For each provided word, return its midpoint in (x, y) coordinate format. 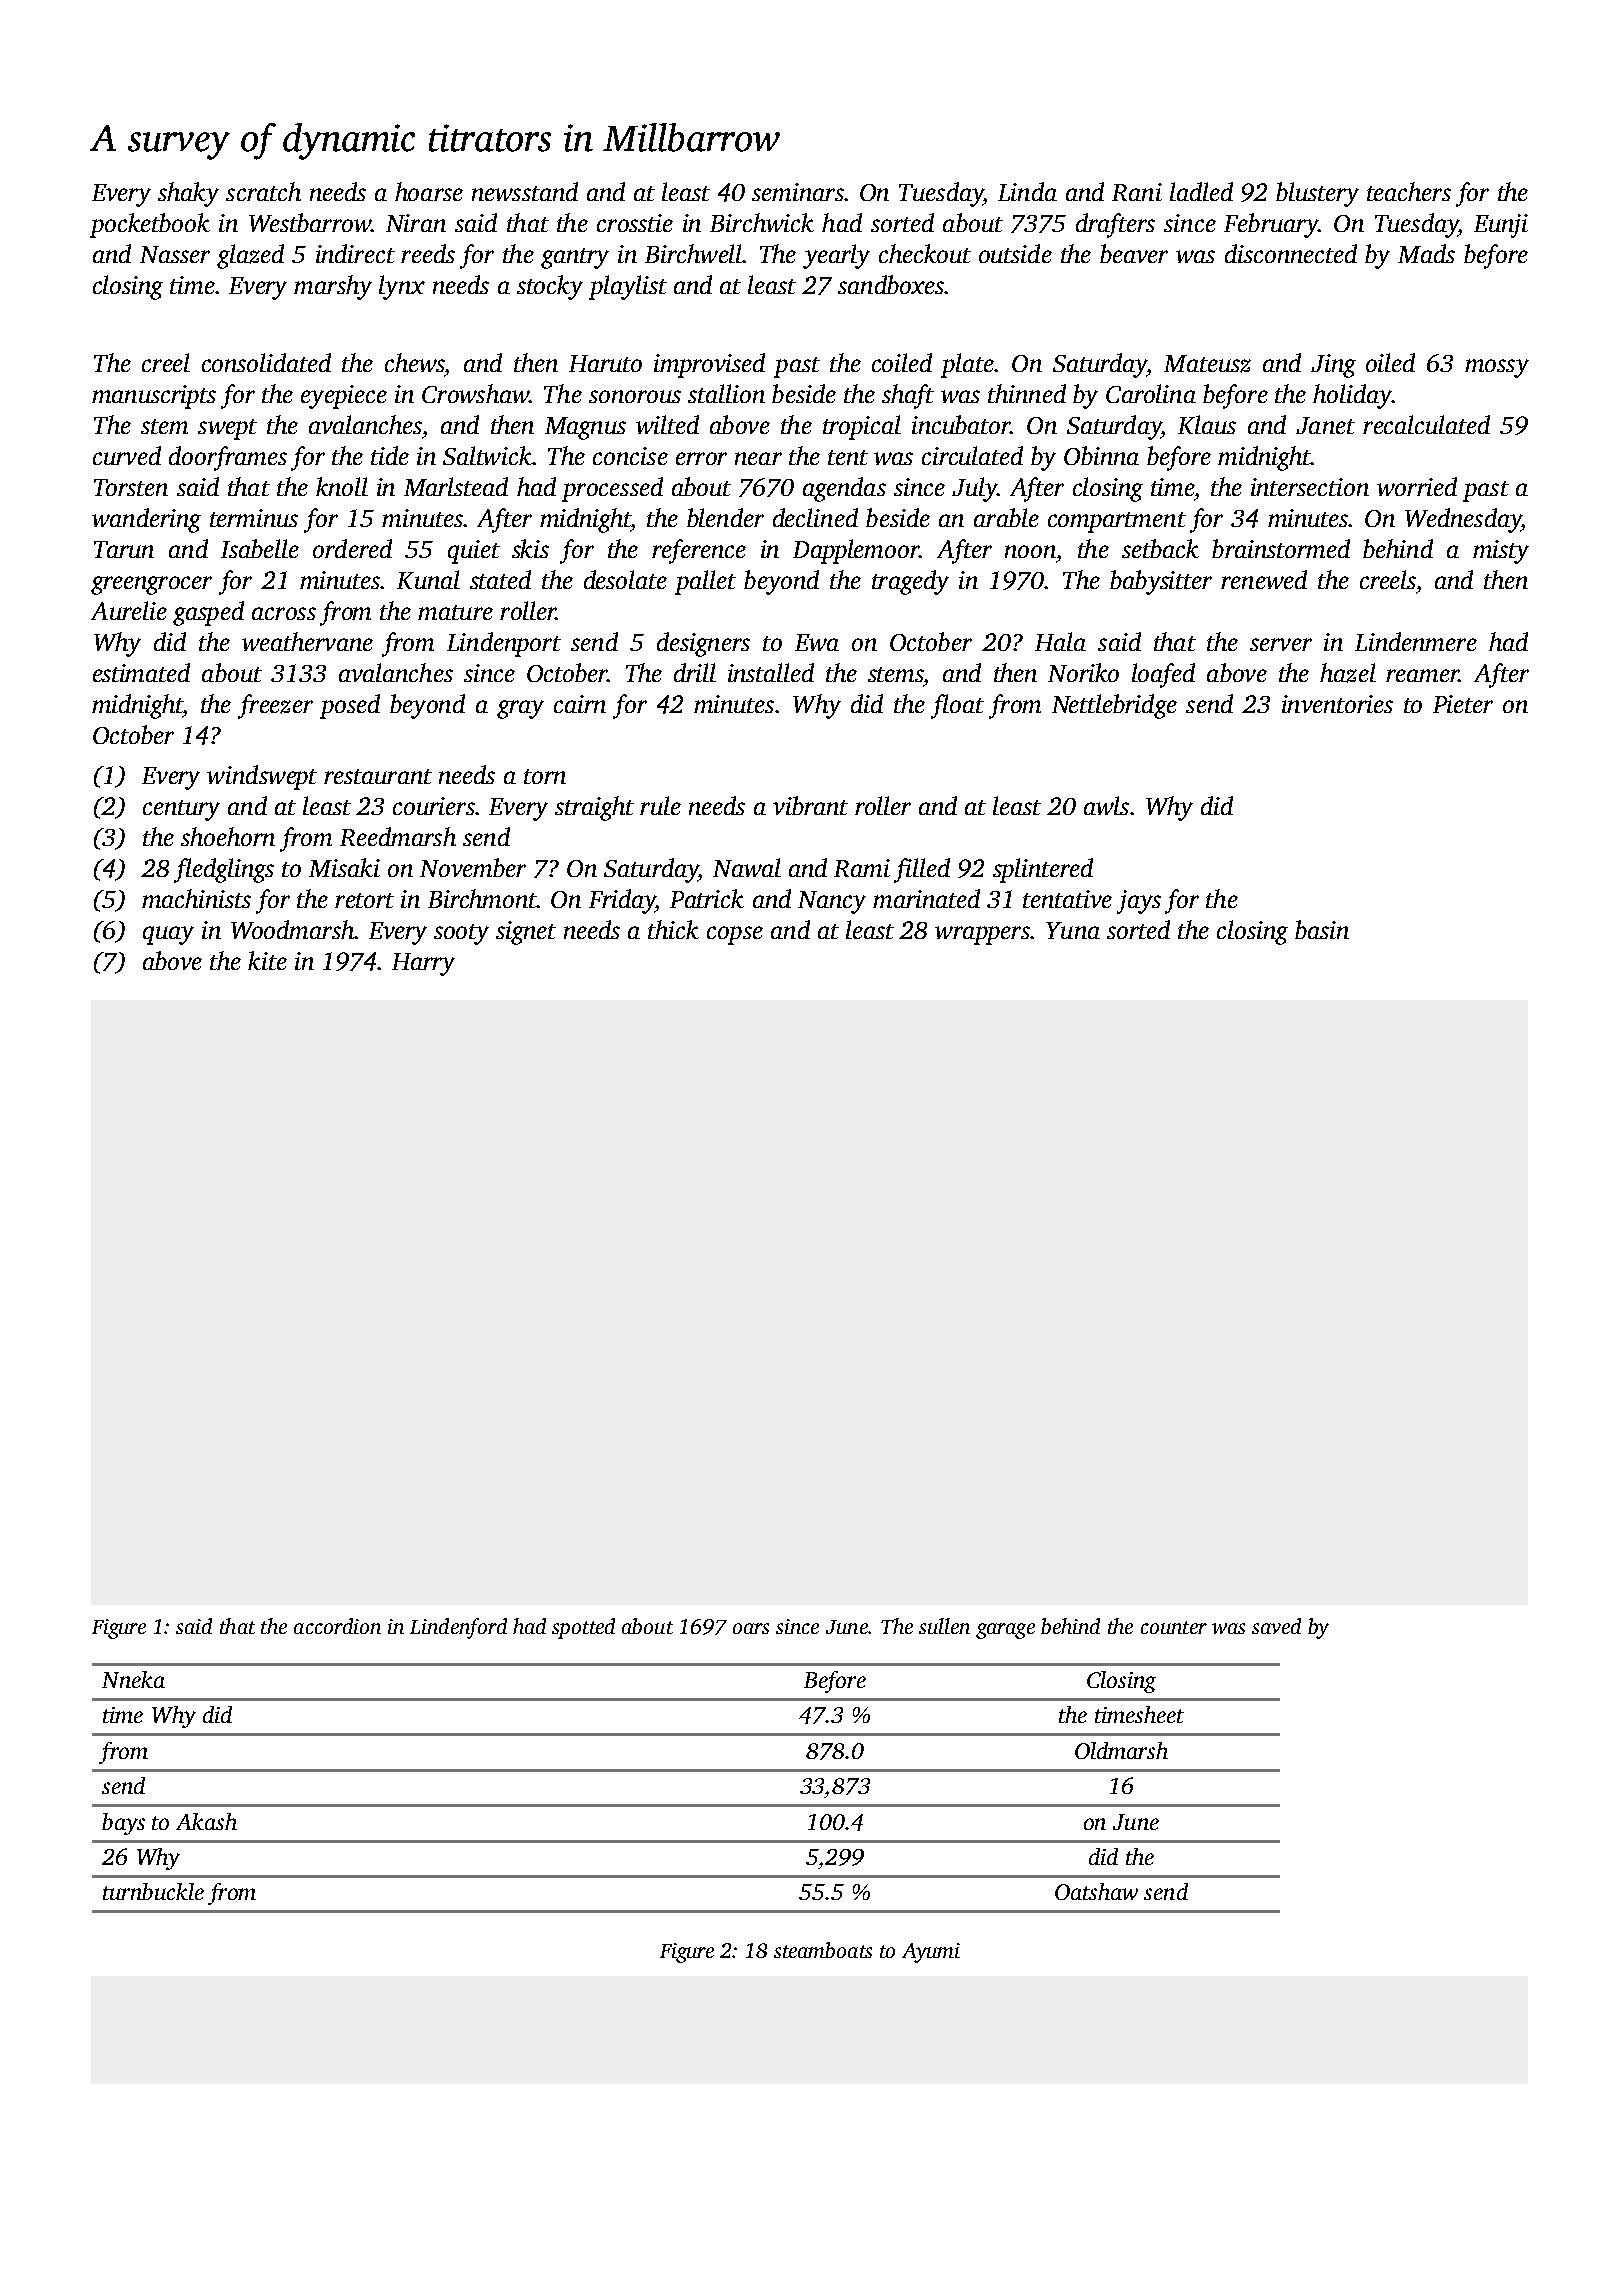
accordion (337, 1626)
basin (1322, 929)
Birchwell (693, 253)
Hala (1060, 641)
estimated (141, 672)
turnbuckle (153, 1891)
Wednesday (1463, 520)
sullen (944, 1626)
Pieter (1463, 704)
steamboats (823, 1950)
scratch (263, 191)
